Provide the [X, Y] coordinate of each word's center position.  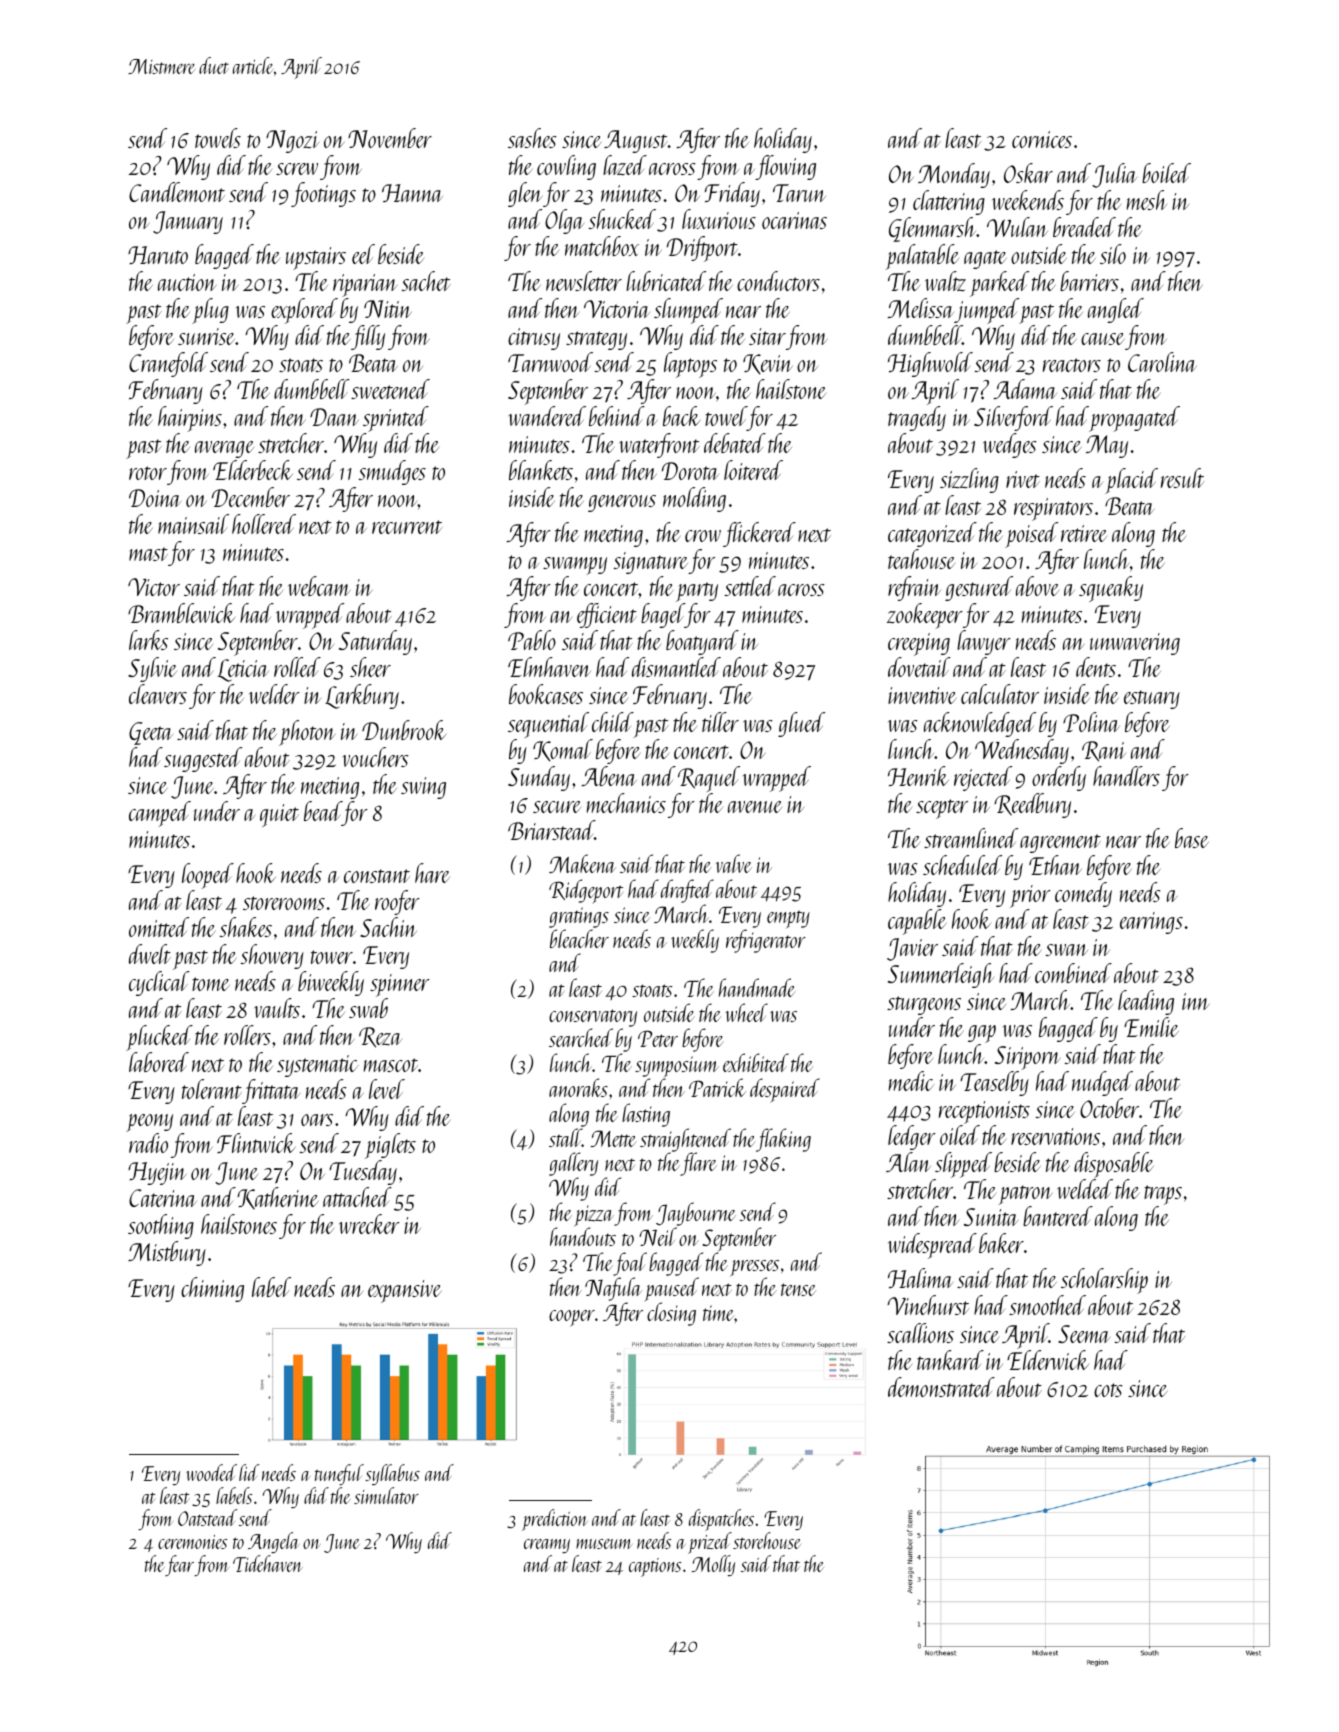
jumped [986, 311]
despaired [785, 1090]
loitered [753, 470]
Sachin [388, 927]
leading [1146, 1002]
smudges [392, 472]
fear [179, 1565]
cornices [1042, 139]
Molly [713, 1565]
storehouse [767, 1540]
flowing [785, 167]
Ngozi [292, 141]
